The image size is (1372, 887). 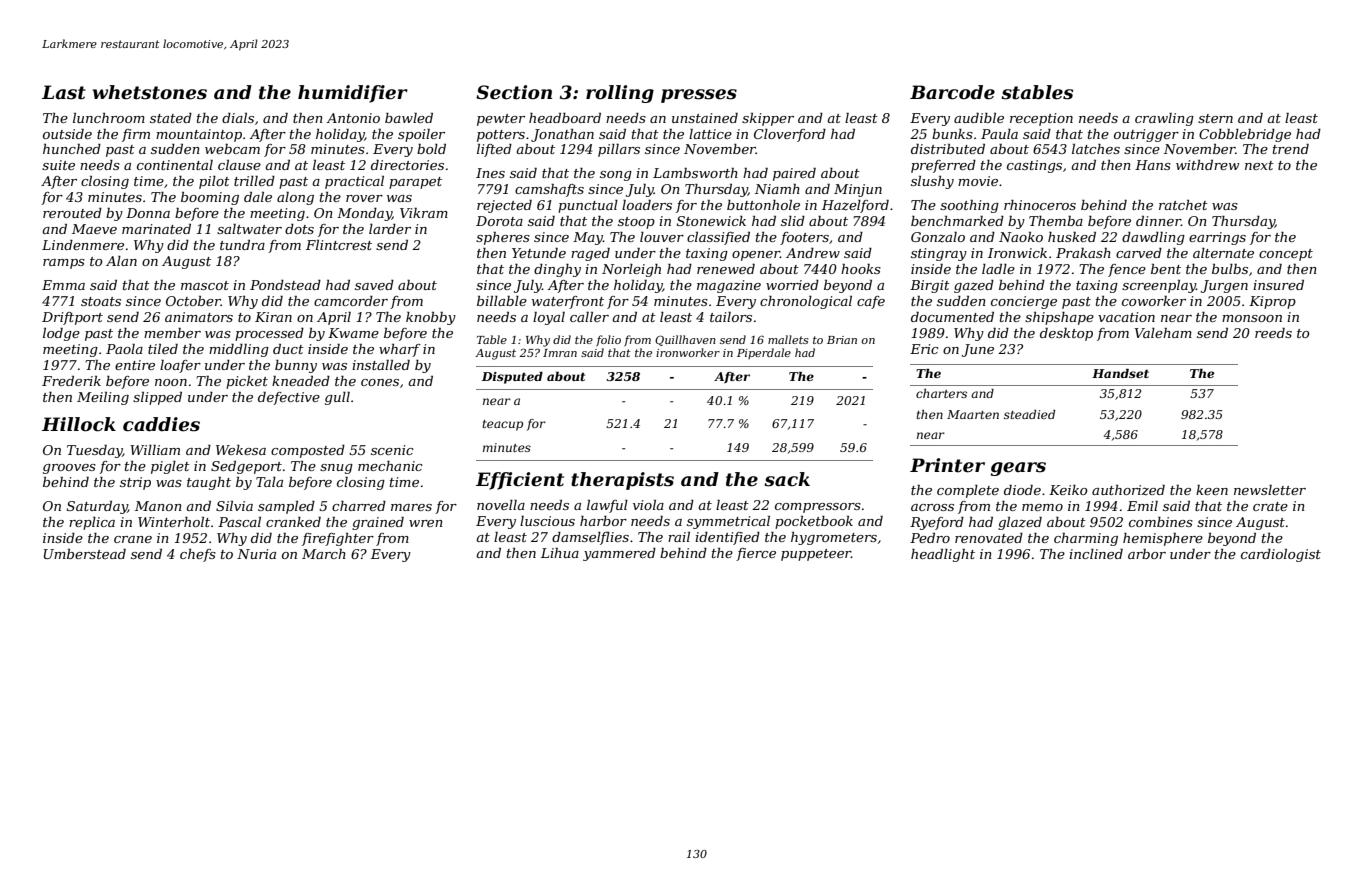 What do you see at coordinates (421, 135) in the screenshot?
I see `spoiler` at bounding box center [421, 135].
